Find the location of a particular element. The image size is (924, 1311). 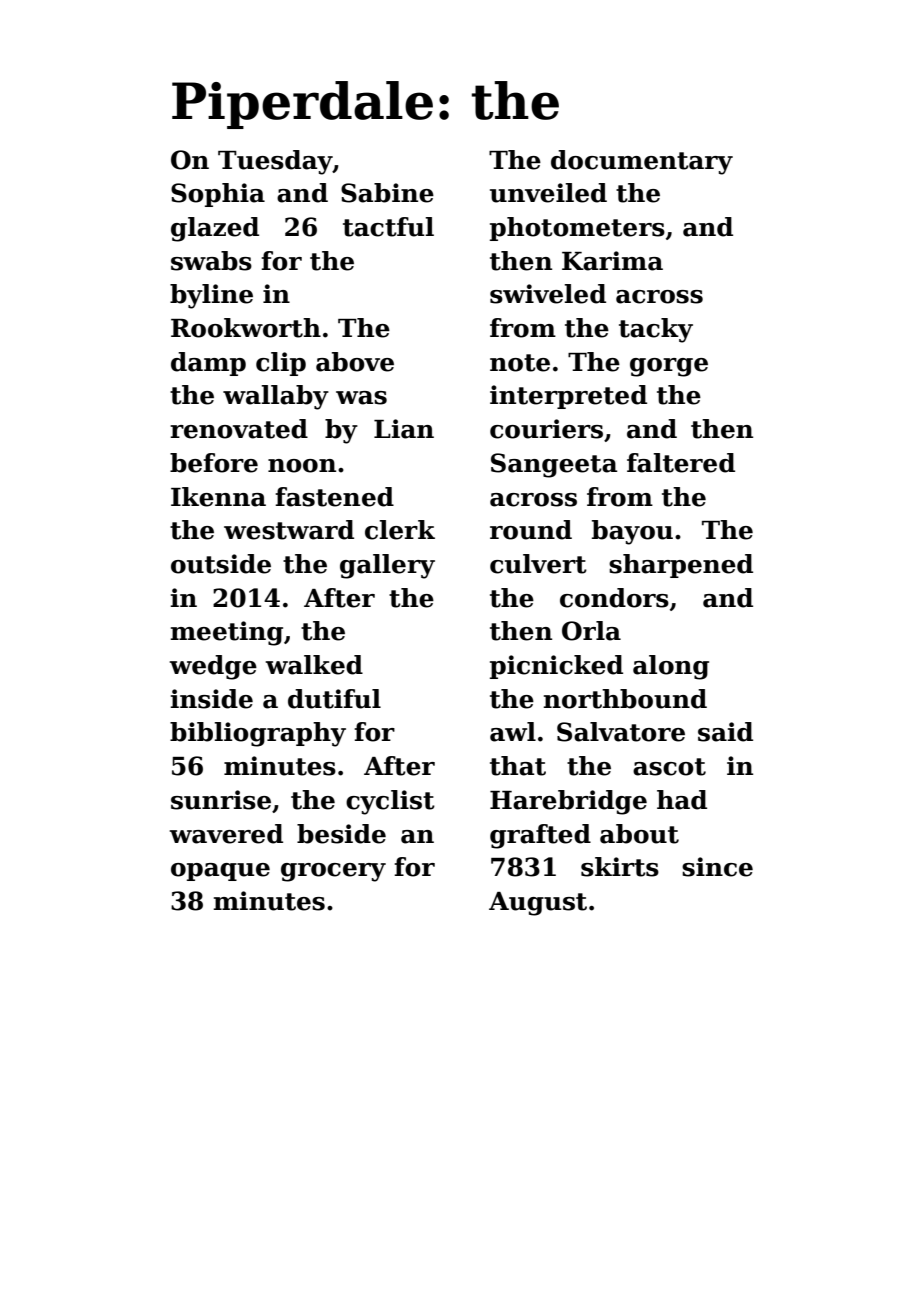

interpreted is located at coordinates (568, 397).
